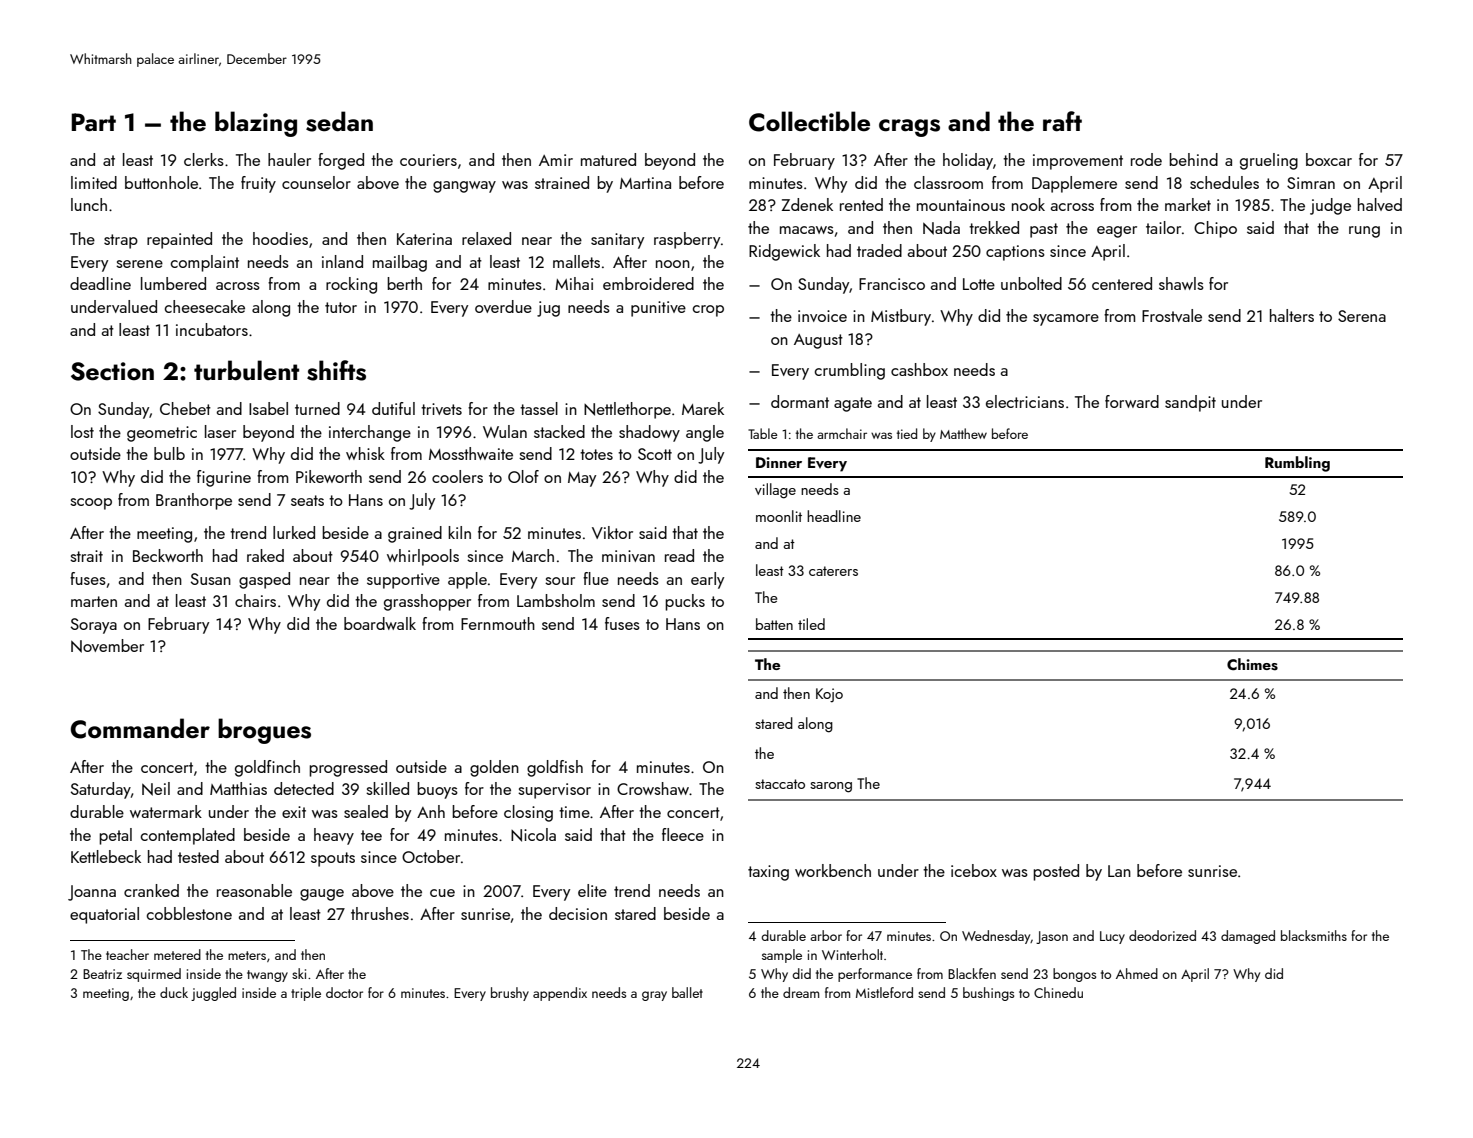  I want to click on detected, so click(304, 788).
